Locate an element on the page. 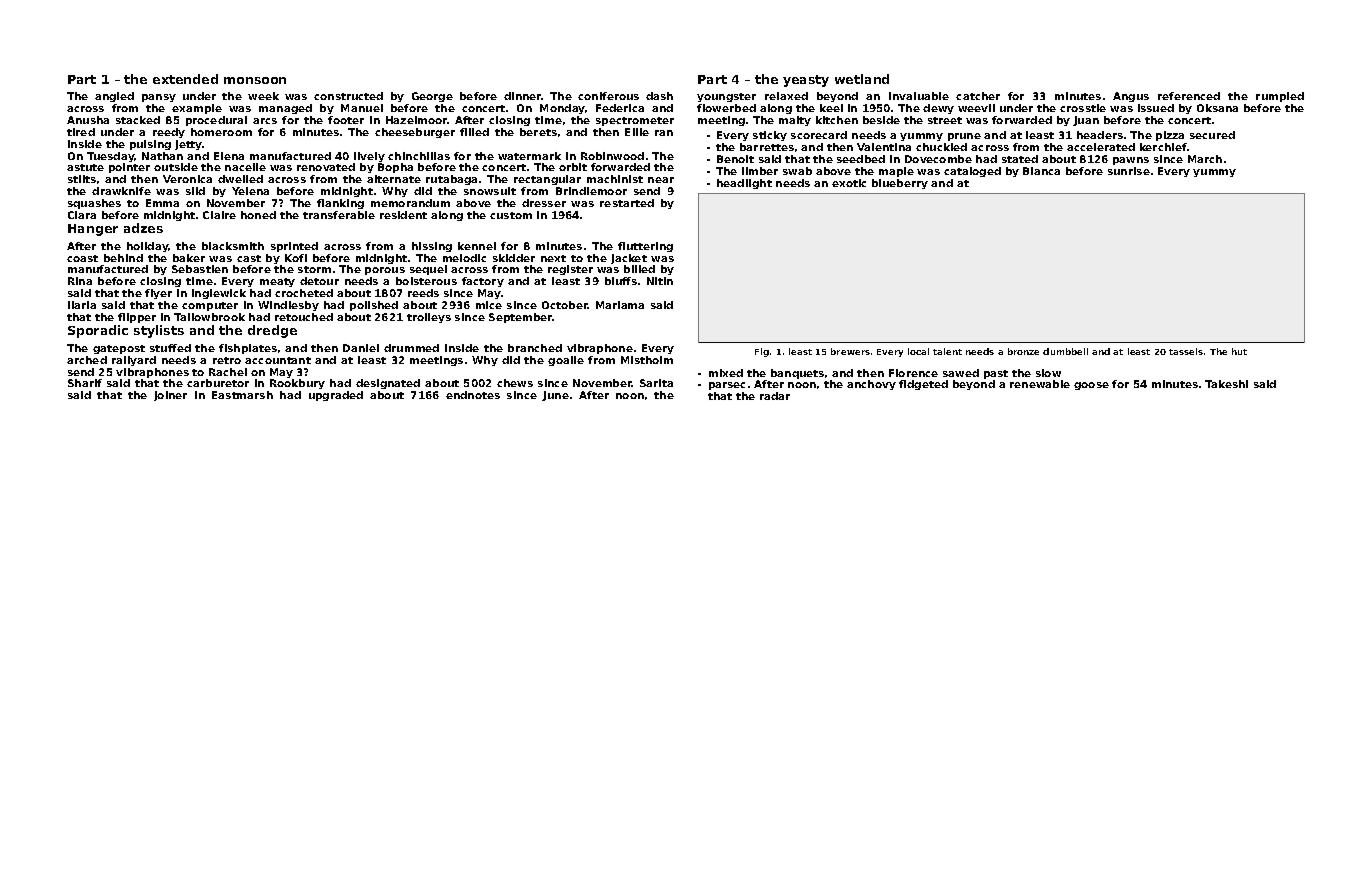 The image size is (1372, 887). bronze is located at coordinates (1023, 351).
